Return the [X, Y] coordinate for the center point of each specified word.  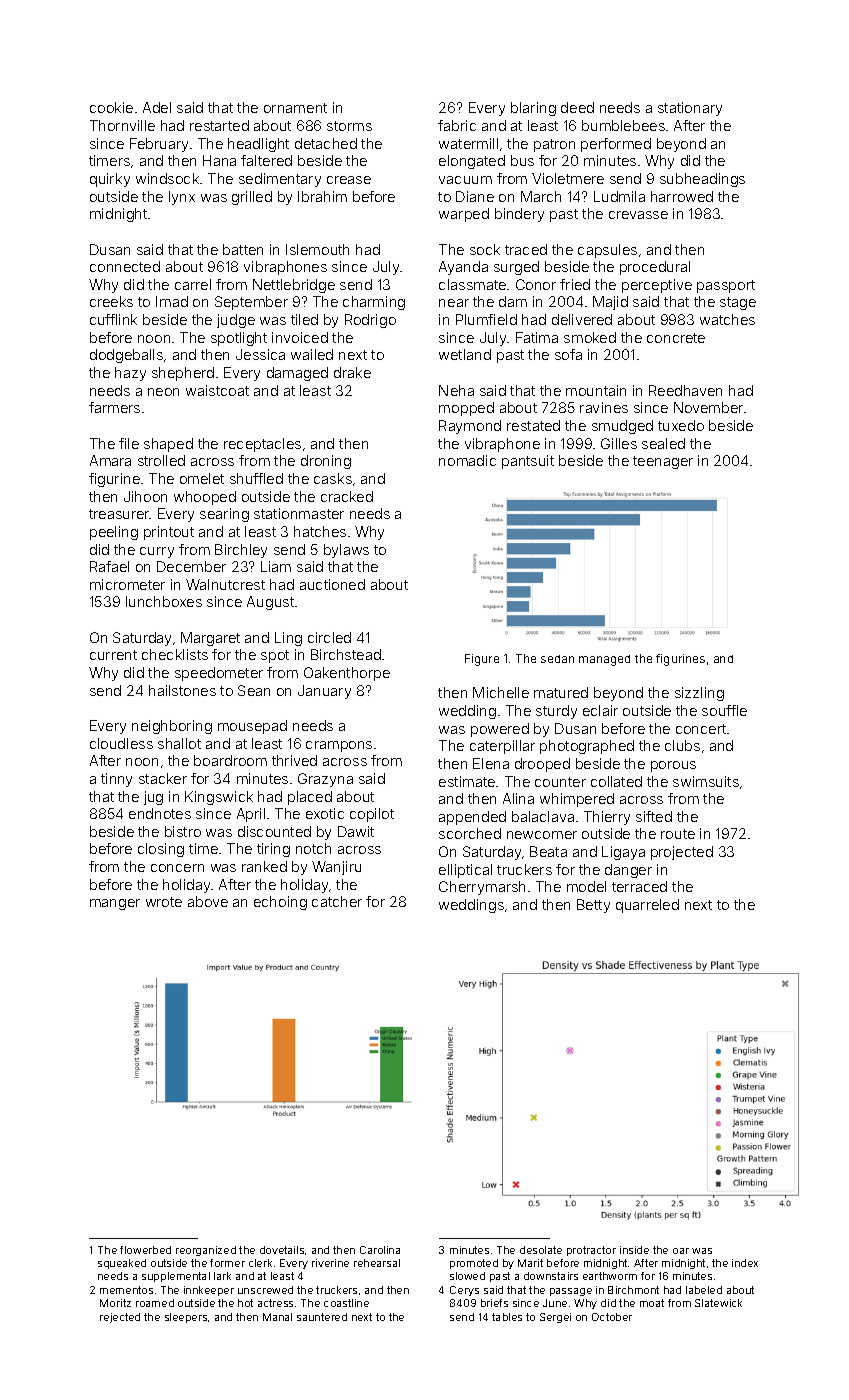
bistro [183, 831]
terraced [639, 886]
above [208, 901]
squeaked [122, 1264]
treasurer [119, 514]
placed [310, 798]
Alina [518, 798]
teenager [663, 462]
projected [682, 853]
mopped [466, 409]
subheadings [702, 180]
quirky [110, 180]
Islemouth [317, 249]
